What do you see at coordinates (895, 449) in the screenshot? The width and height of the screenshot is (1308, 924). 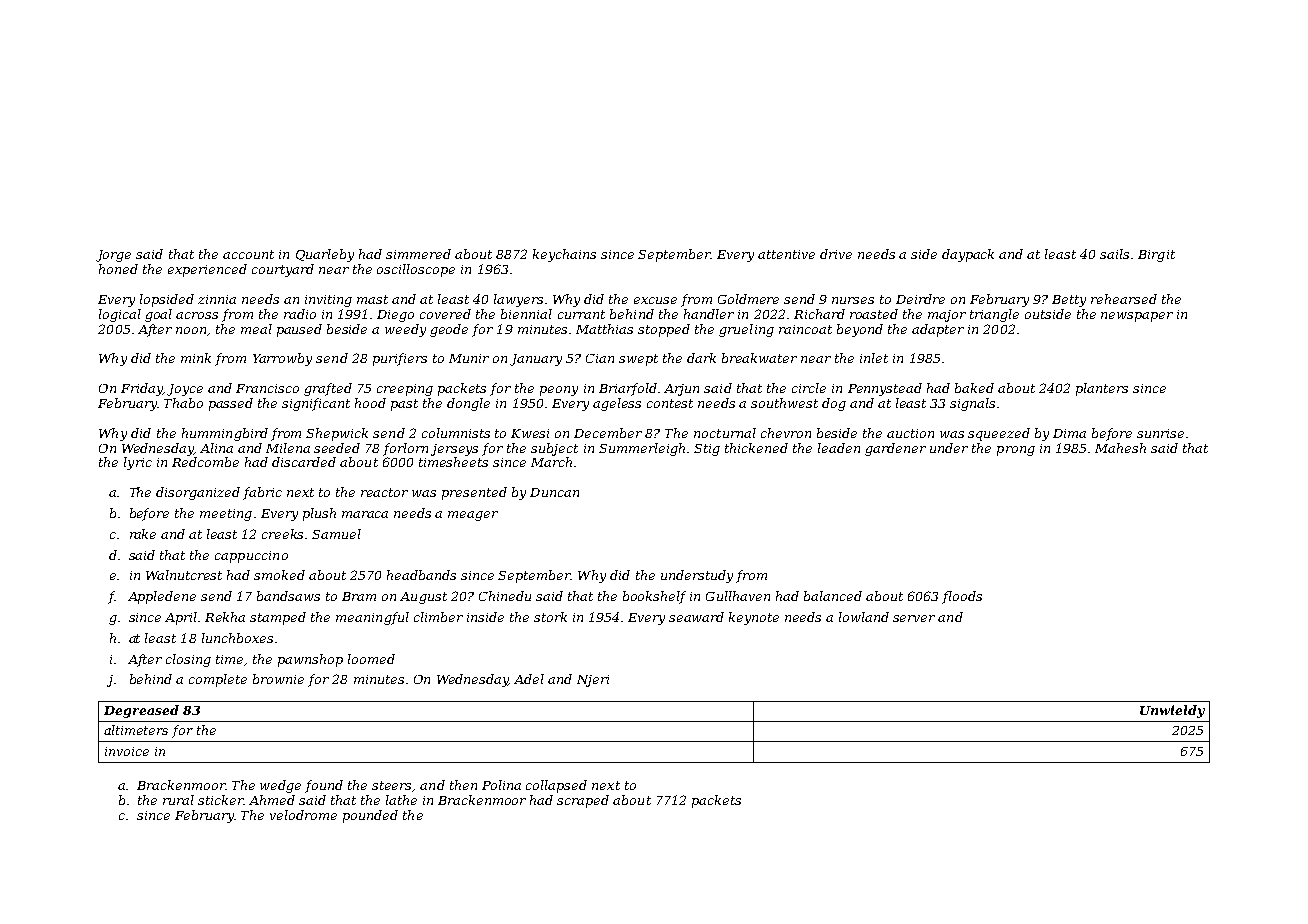 I see `gardener` at bounding box center [895, 449].
